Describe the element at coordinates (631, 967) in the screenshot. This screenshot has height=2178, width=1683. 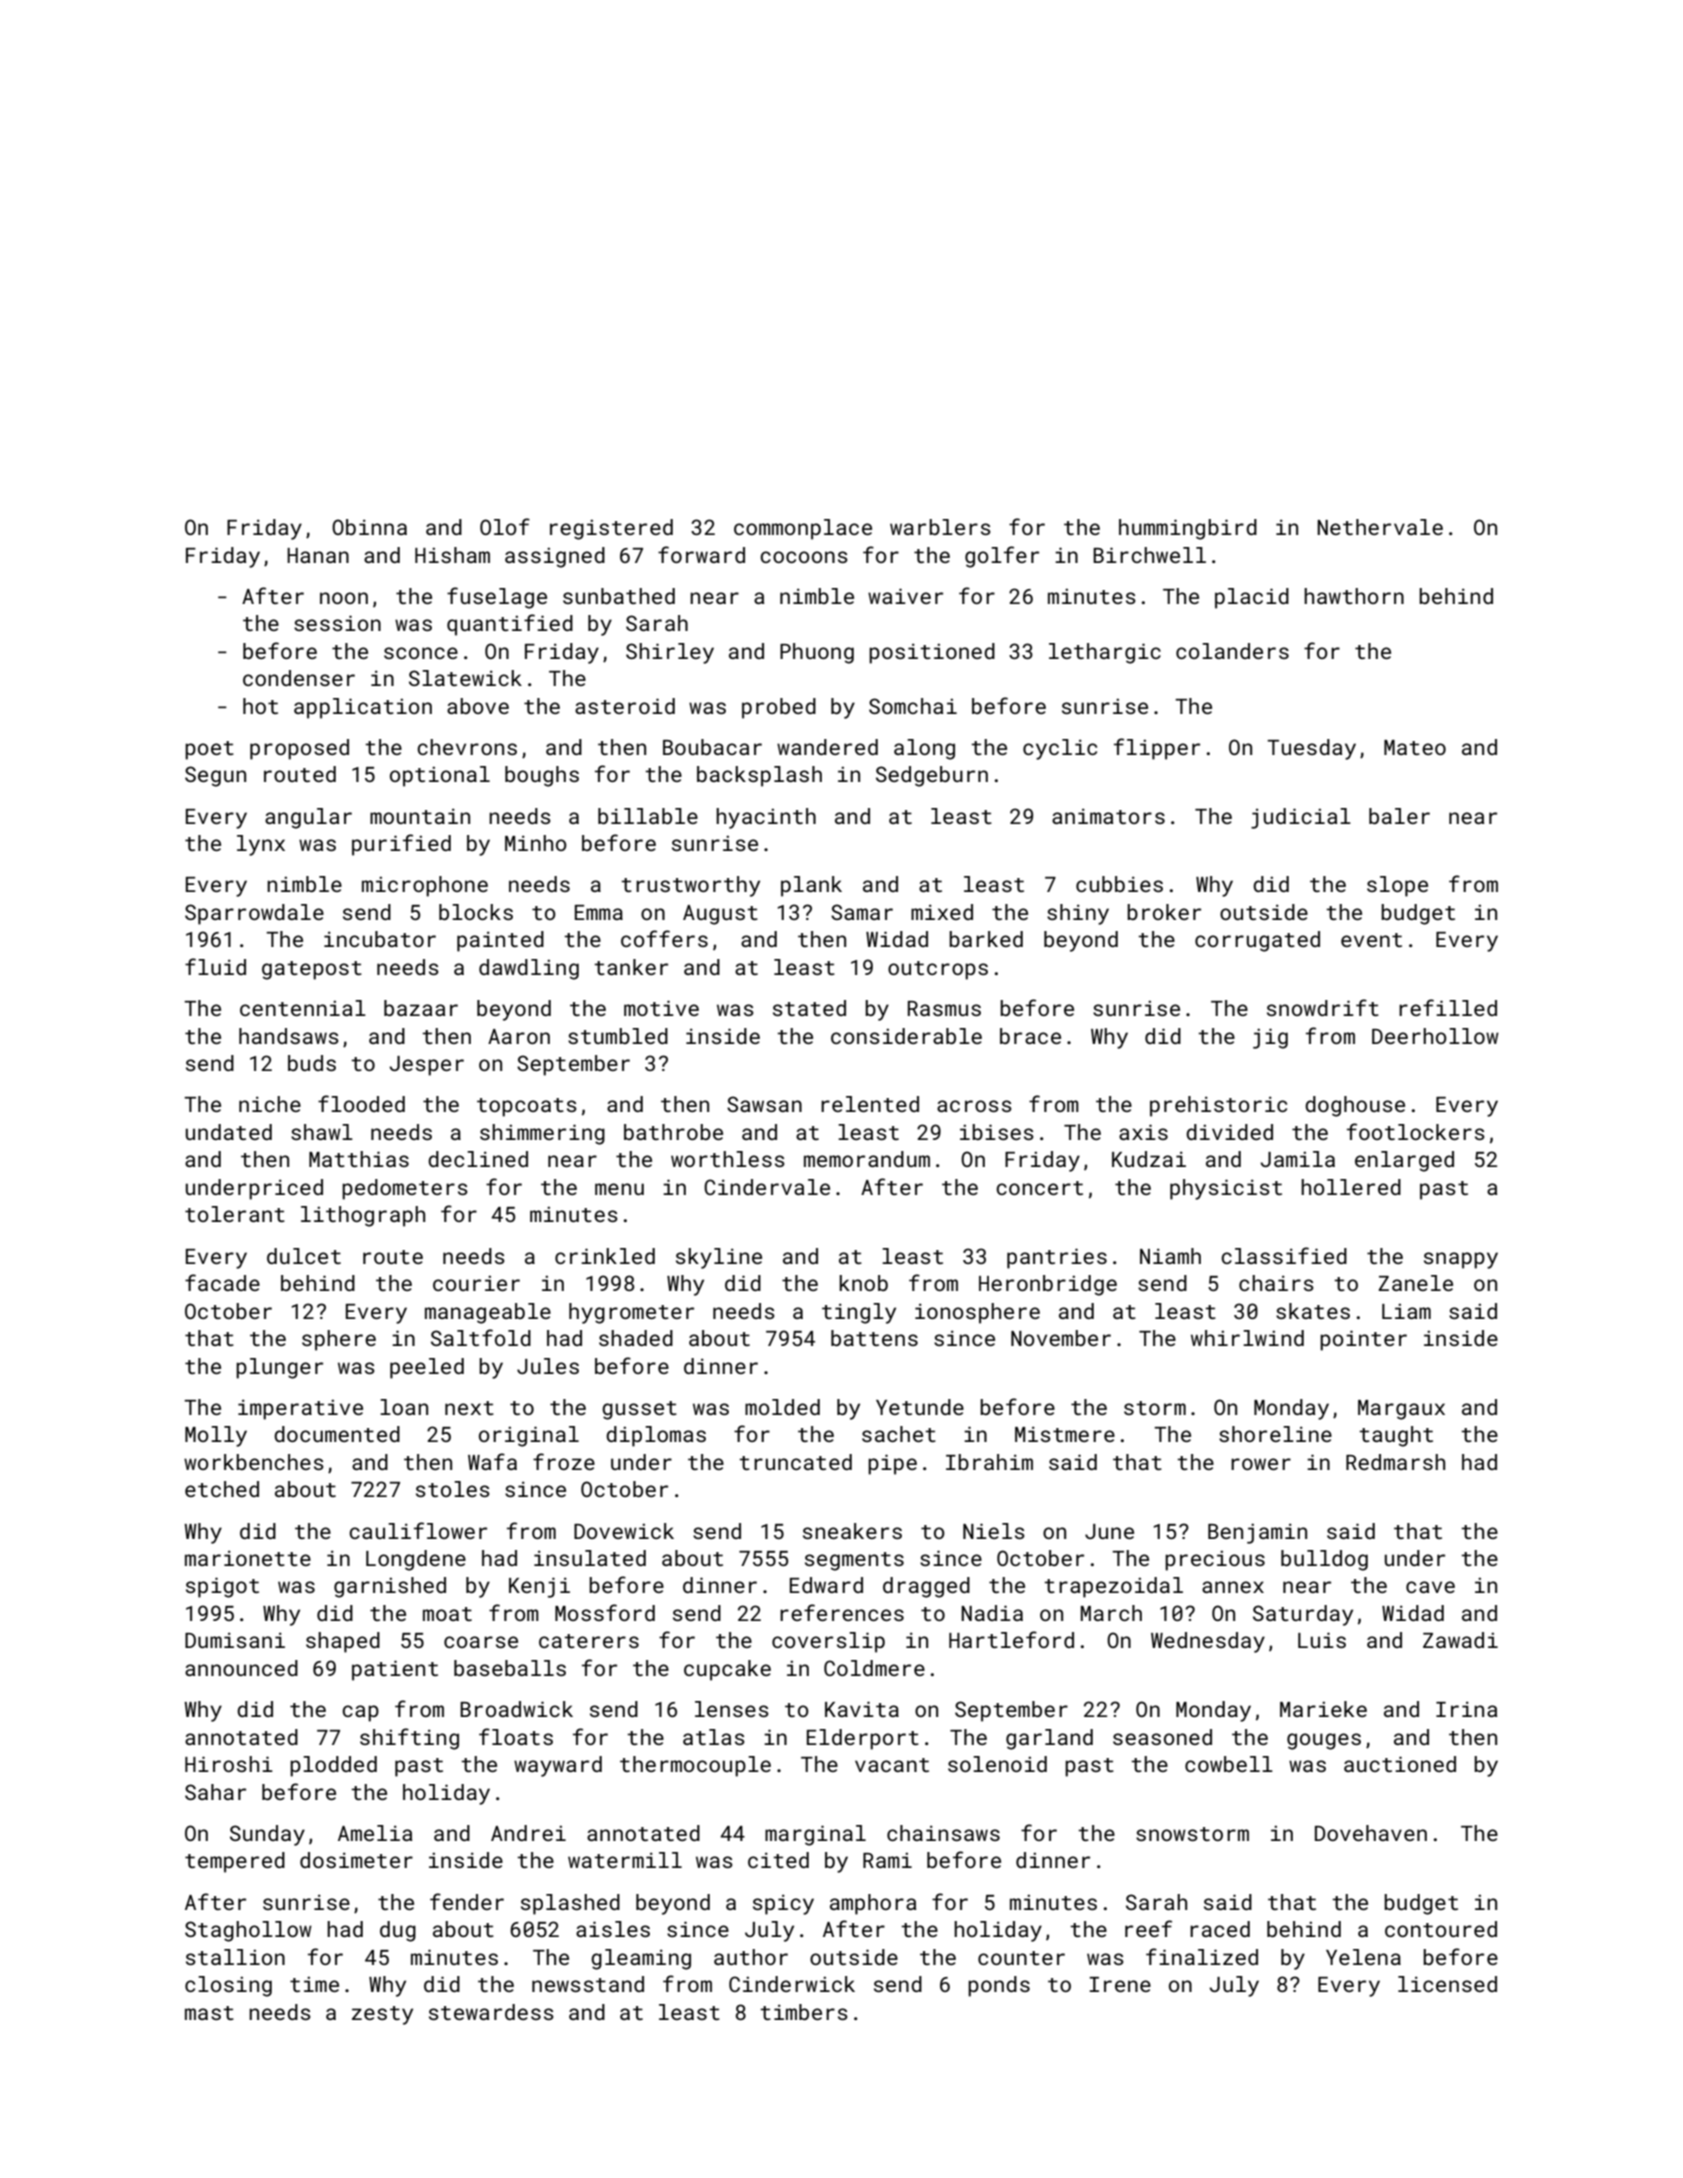
I see `tanker` at that location.
